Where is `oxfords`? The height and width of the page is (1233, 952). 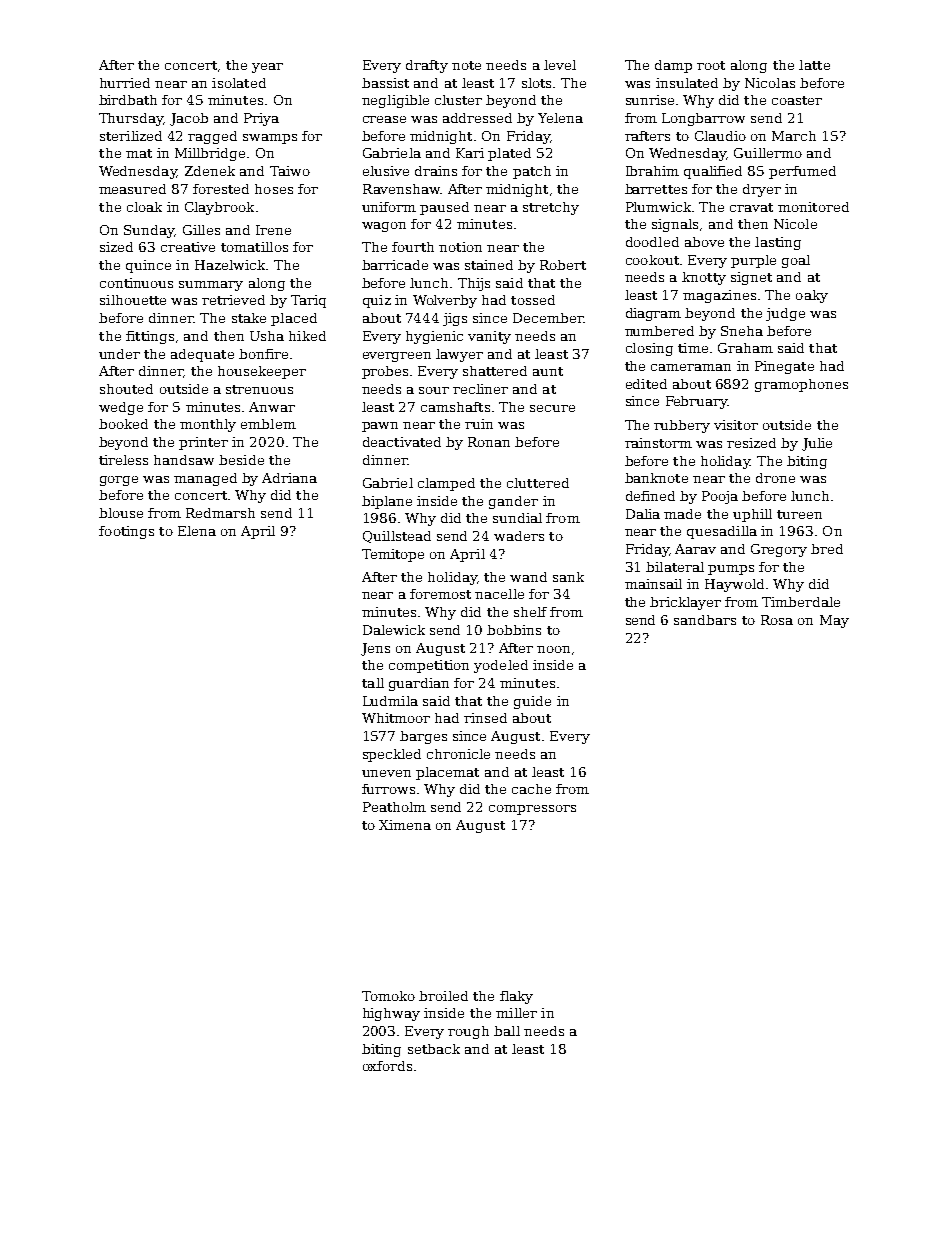 oxfords is located at coordinates (387, 1066).
